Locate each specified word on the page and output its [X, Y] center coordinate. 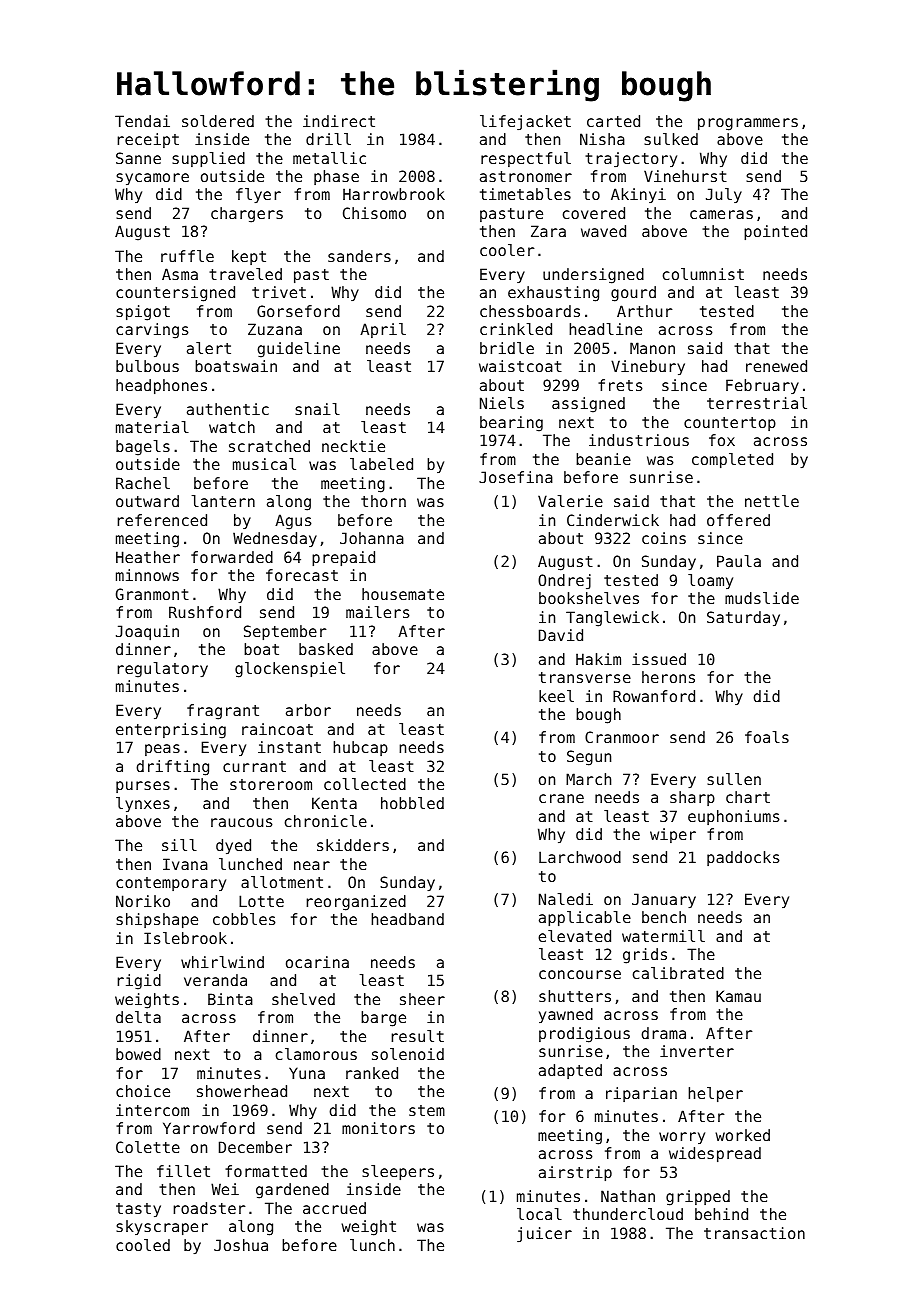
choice [143, 1091]
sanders [359, 256]
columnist [703, 274]
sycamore [152, 179]
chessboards [530, 311]
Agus [293, 522]
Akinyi [638, 195]
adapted [570, 1071]
